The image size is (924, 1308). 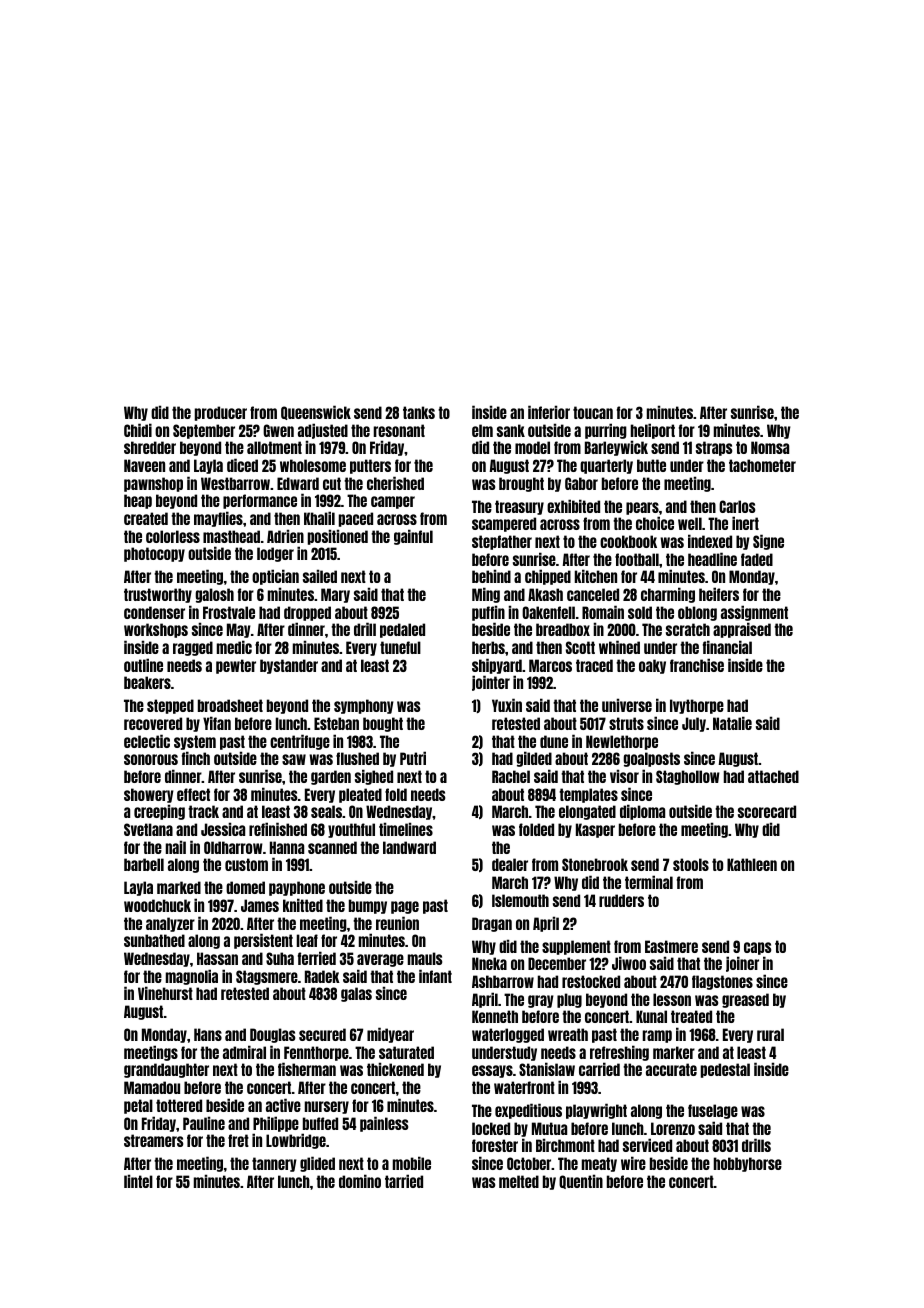 I want to click on heliport, so click(x=653, y=431).
